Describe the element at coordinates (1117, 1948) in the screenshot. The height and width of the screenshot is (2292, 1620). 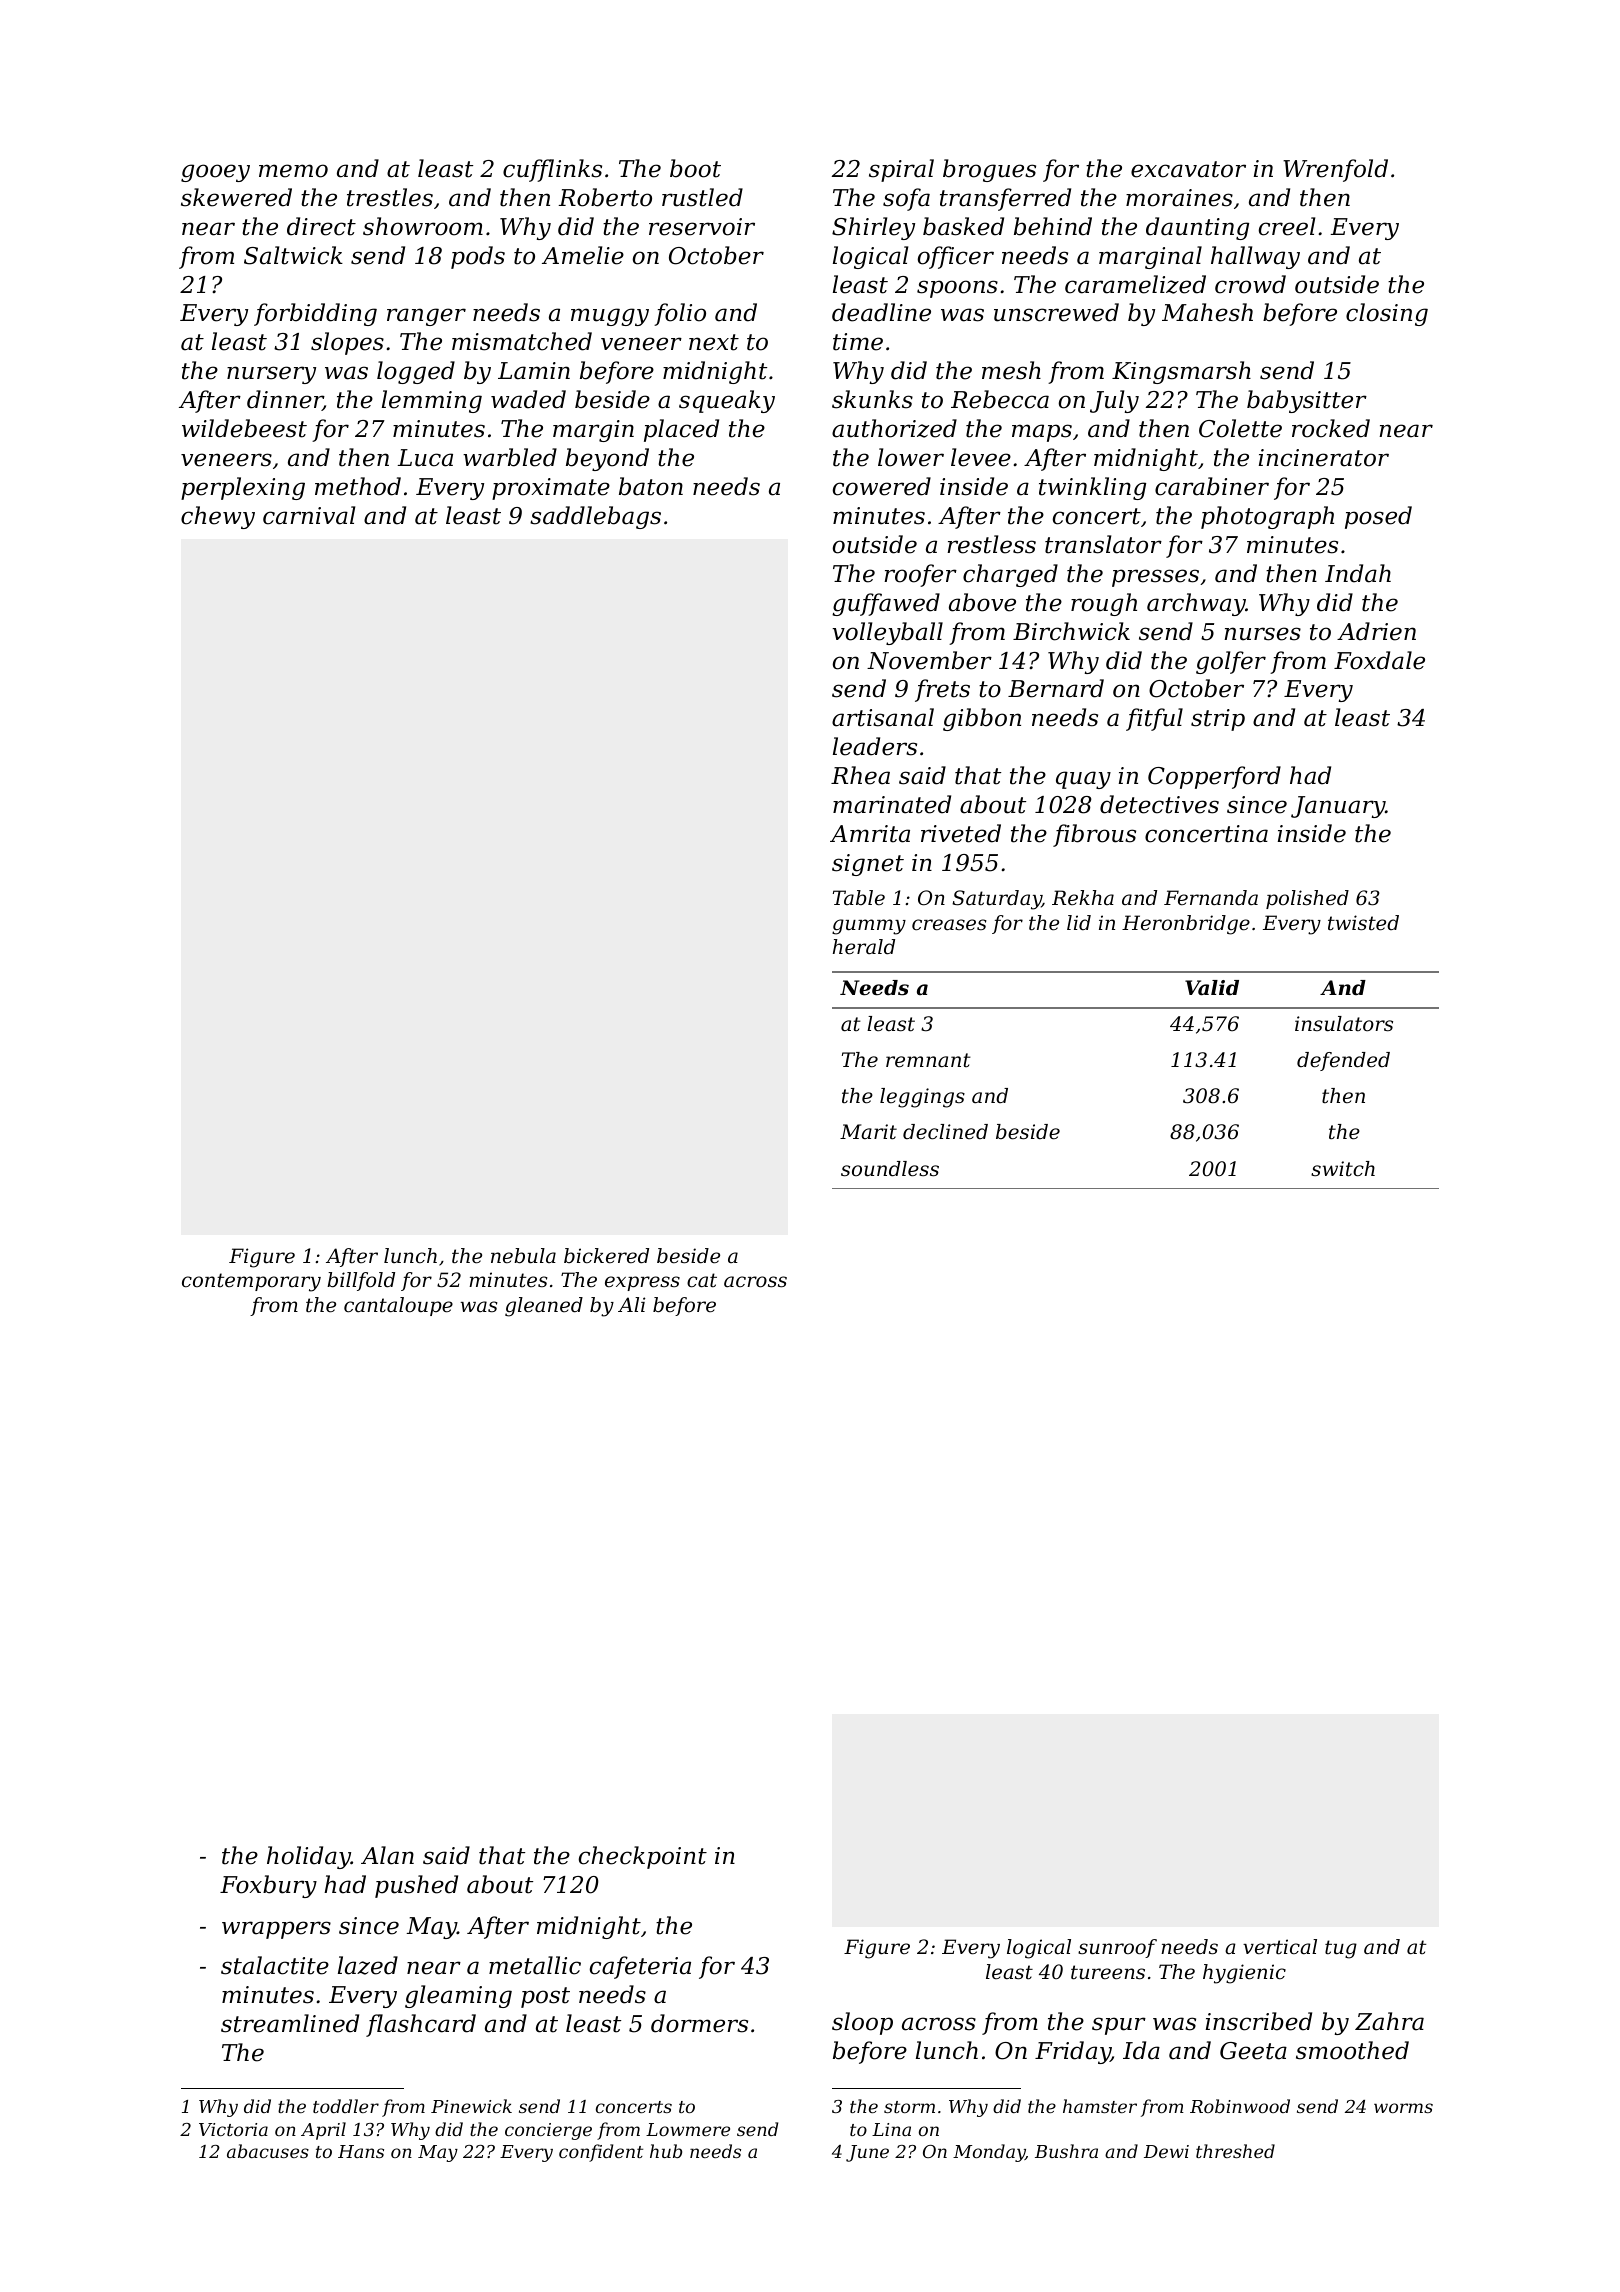
I see `sunroof` at that location.
